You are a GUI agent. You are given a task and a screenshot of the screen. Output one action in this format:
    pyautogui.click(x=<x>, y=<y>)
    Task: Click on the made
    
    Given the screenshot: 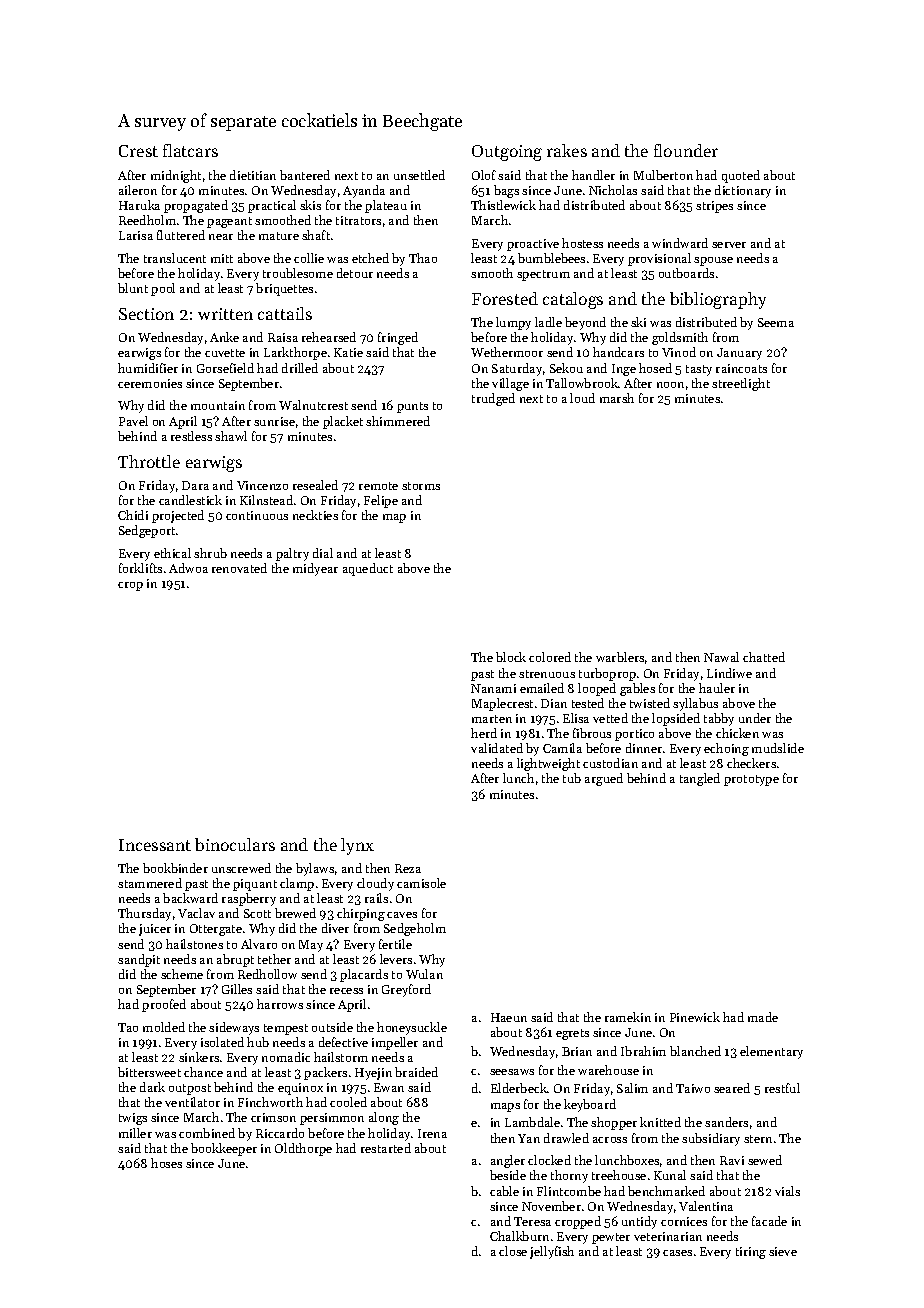 What is the action you would take?
    pyautogui.click(x=763, y=1017)
